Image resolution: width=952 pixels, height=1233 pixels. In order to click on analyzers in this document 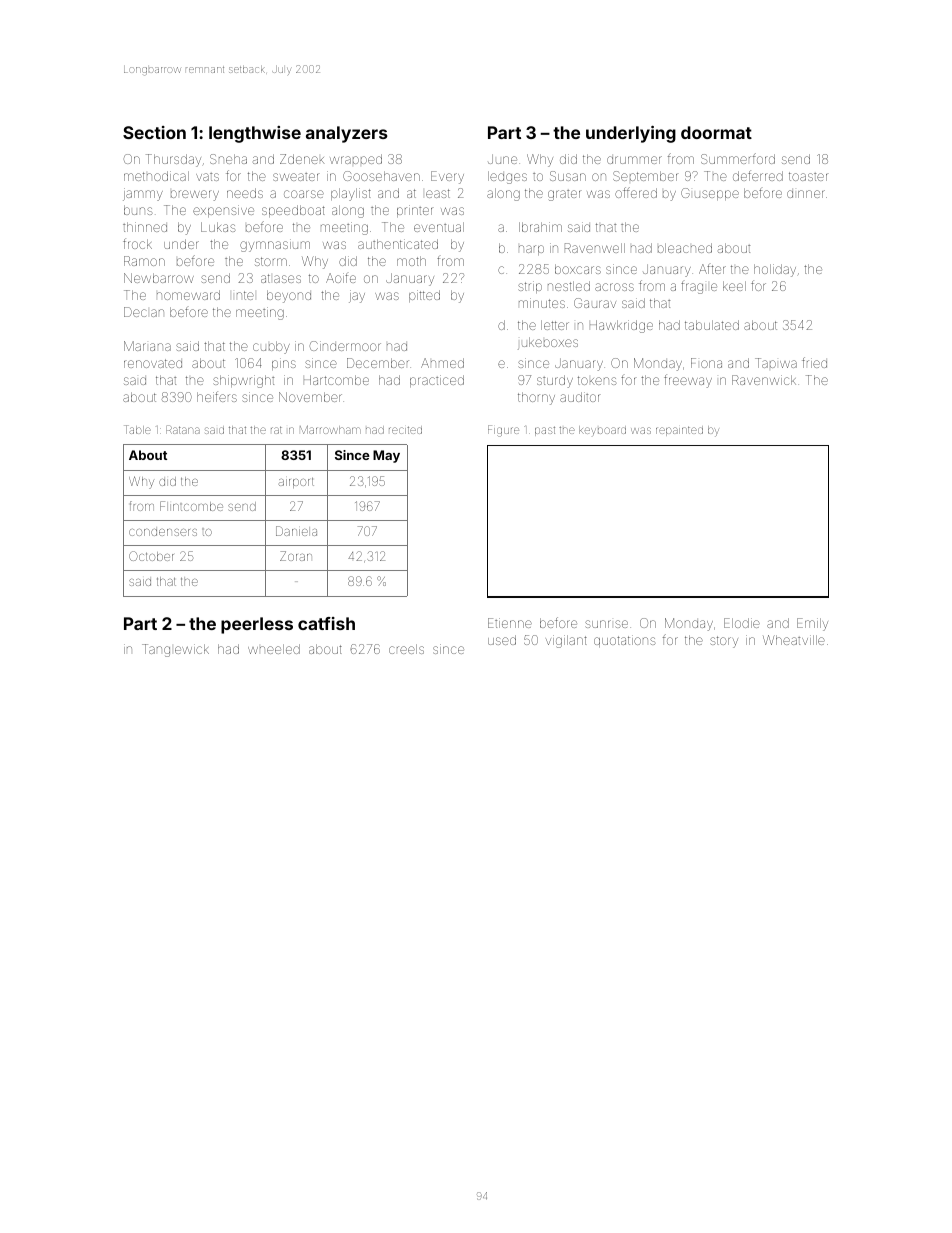, I will do `click(347, 134)`.
